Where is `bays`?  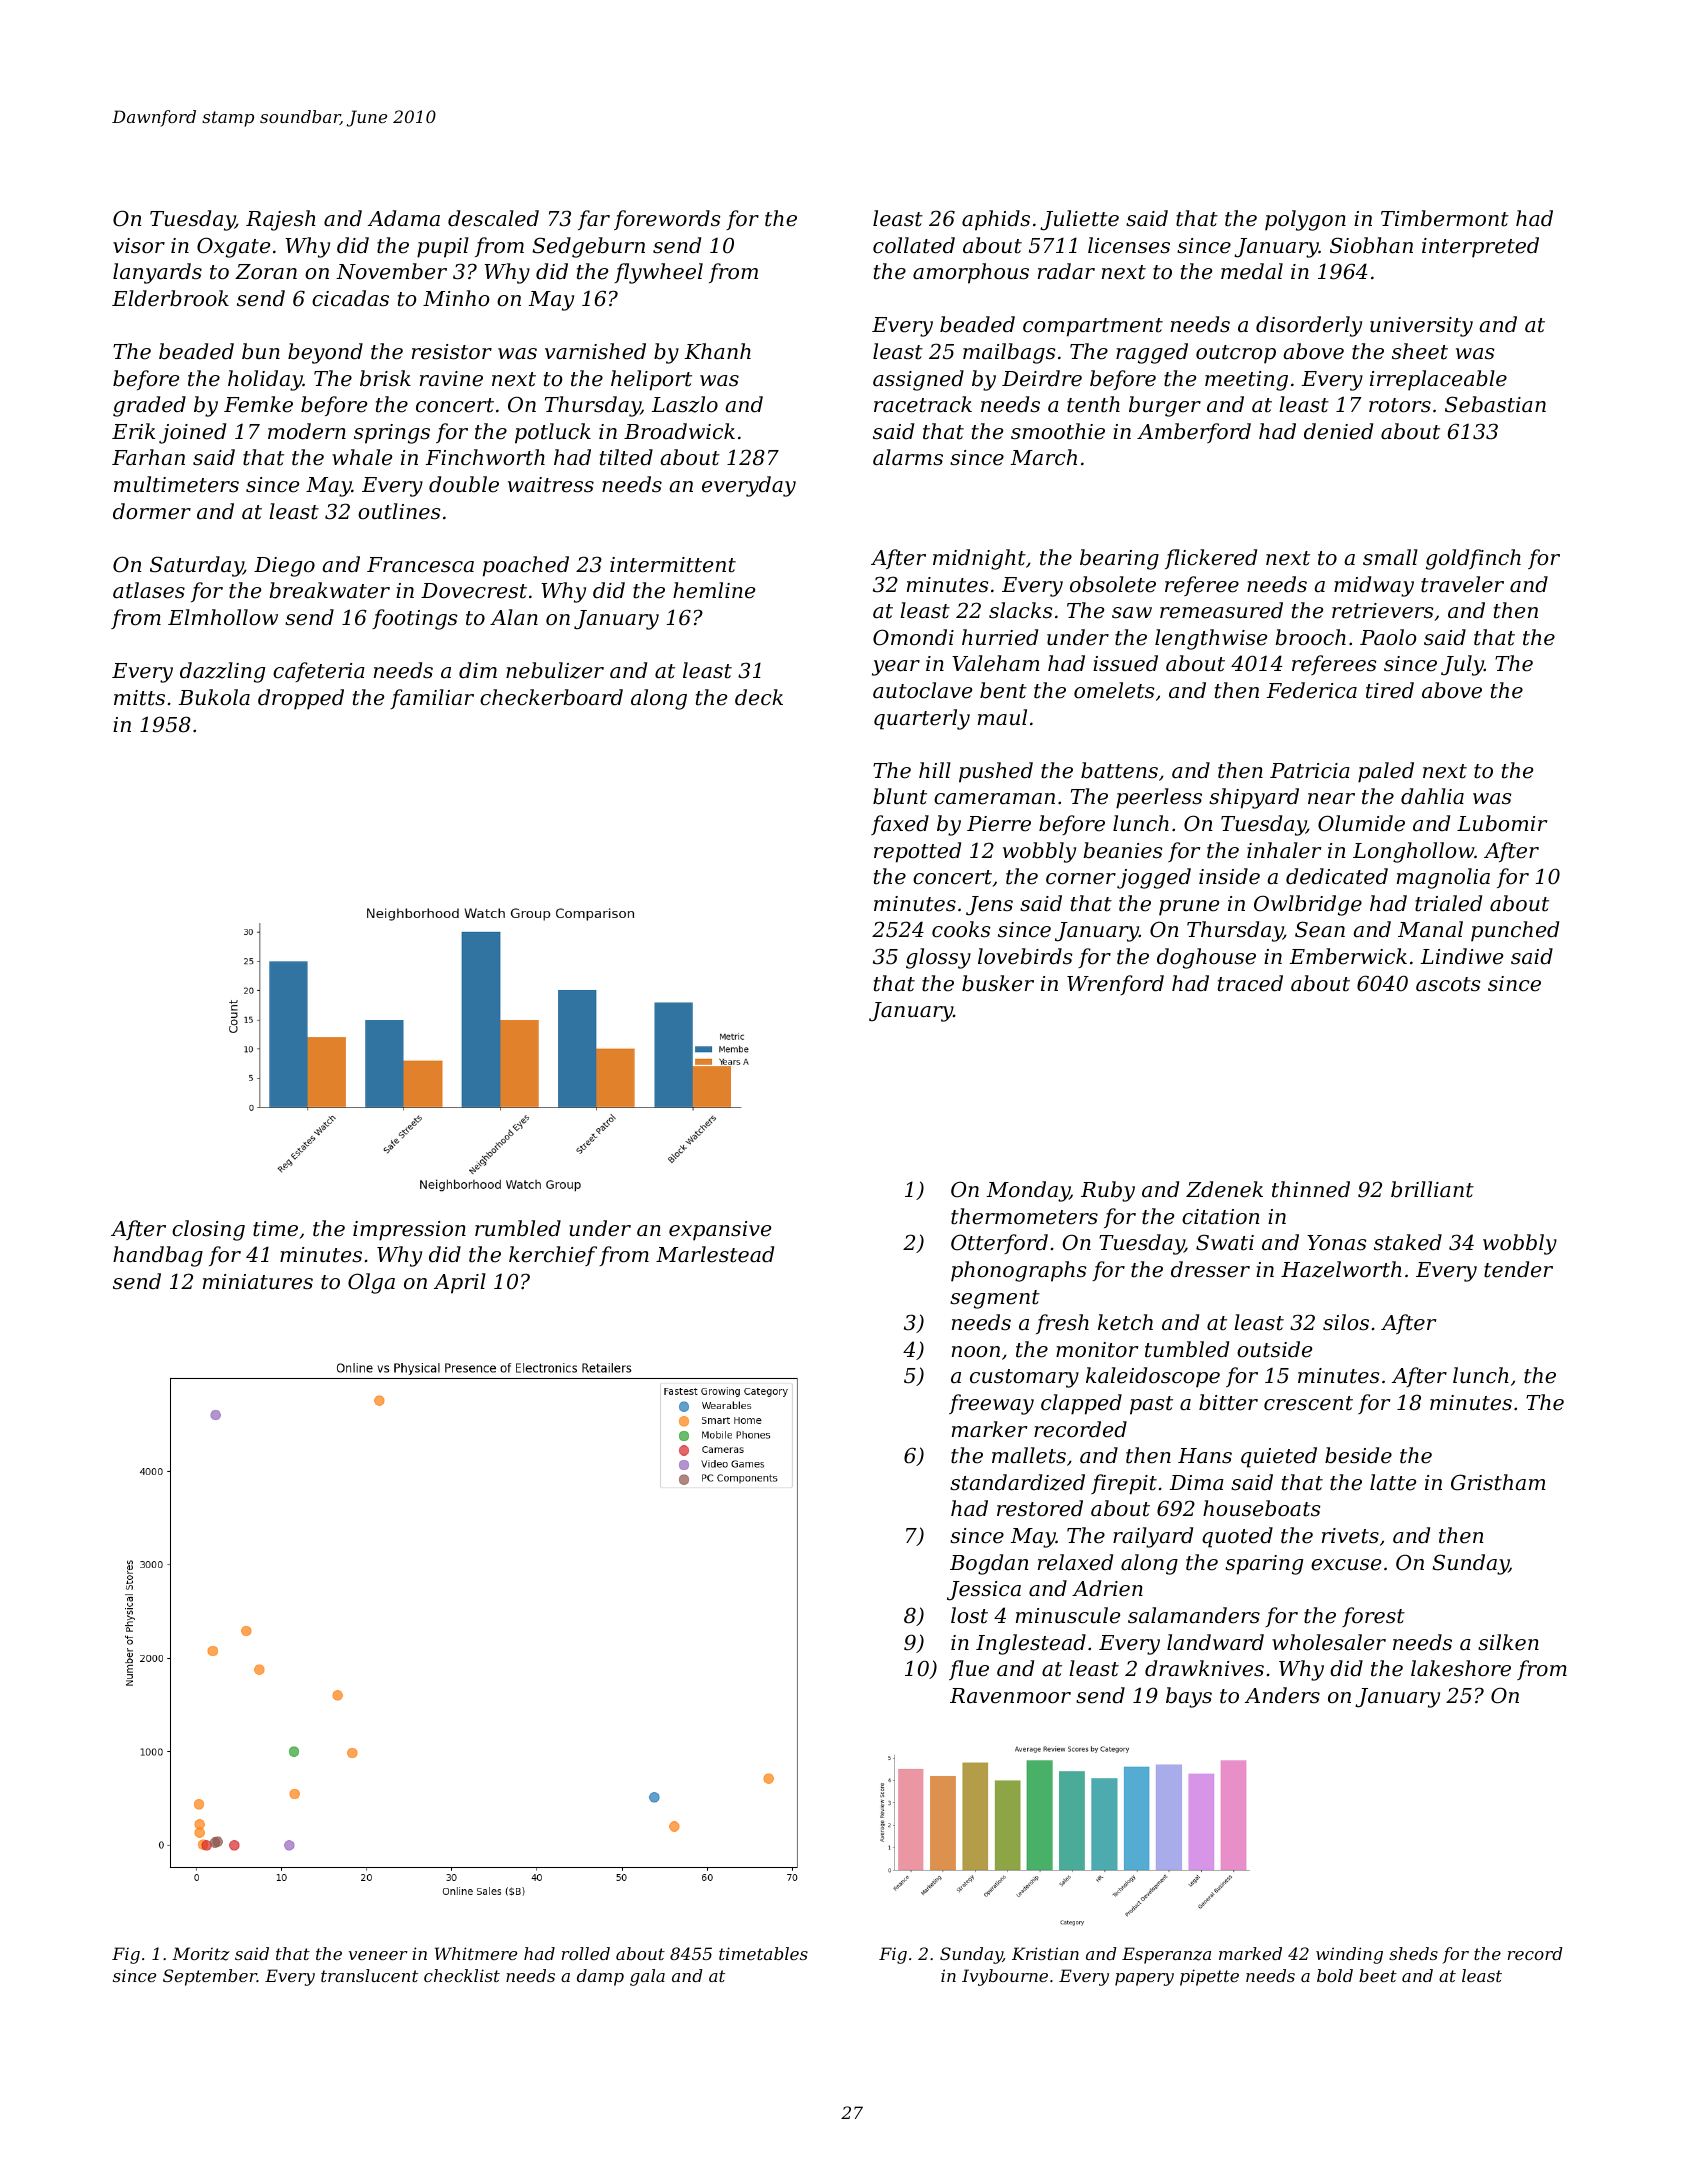
bays is located at coordinates (1189, 1697).
